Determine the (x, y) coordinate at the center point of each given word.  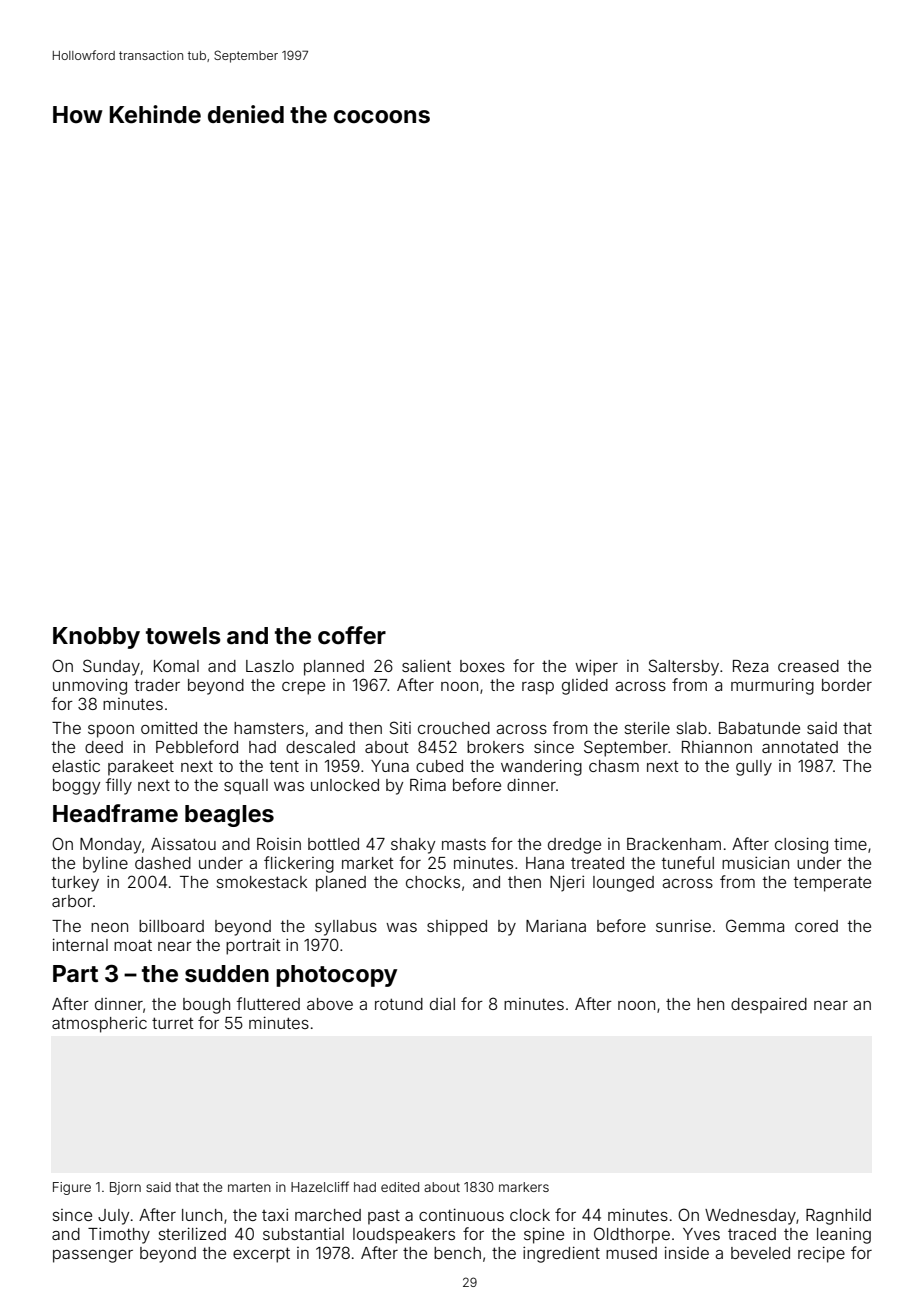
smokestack (262, 882)
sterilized (192, 1233)
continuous (461, 1214)
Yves (701, 1234)
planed (341, 884)
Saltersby (683, 667)
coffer (352, 635)
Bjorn (125, 1188)
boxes (482, 666)
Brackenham (674, 844)
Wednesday (750, 1217)
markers (524, 1187)
